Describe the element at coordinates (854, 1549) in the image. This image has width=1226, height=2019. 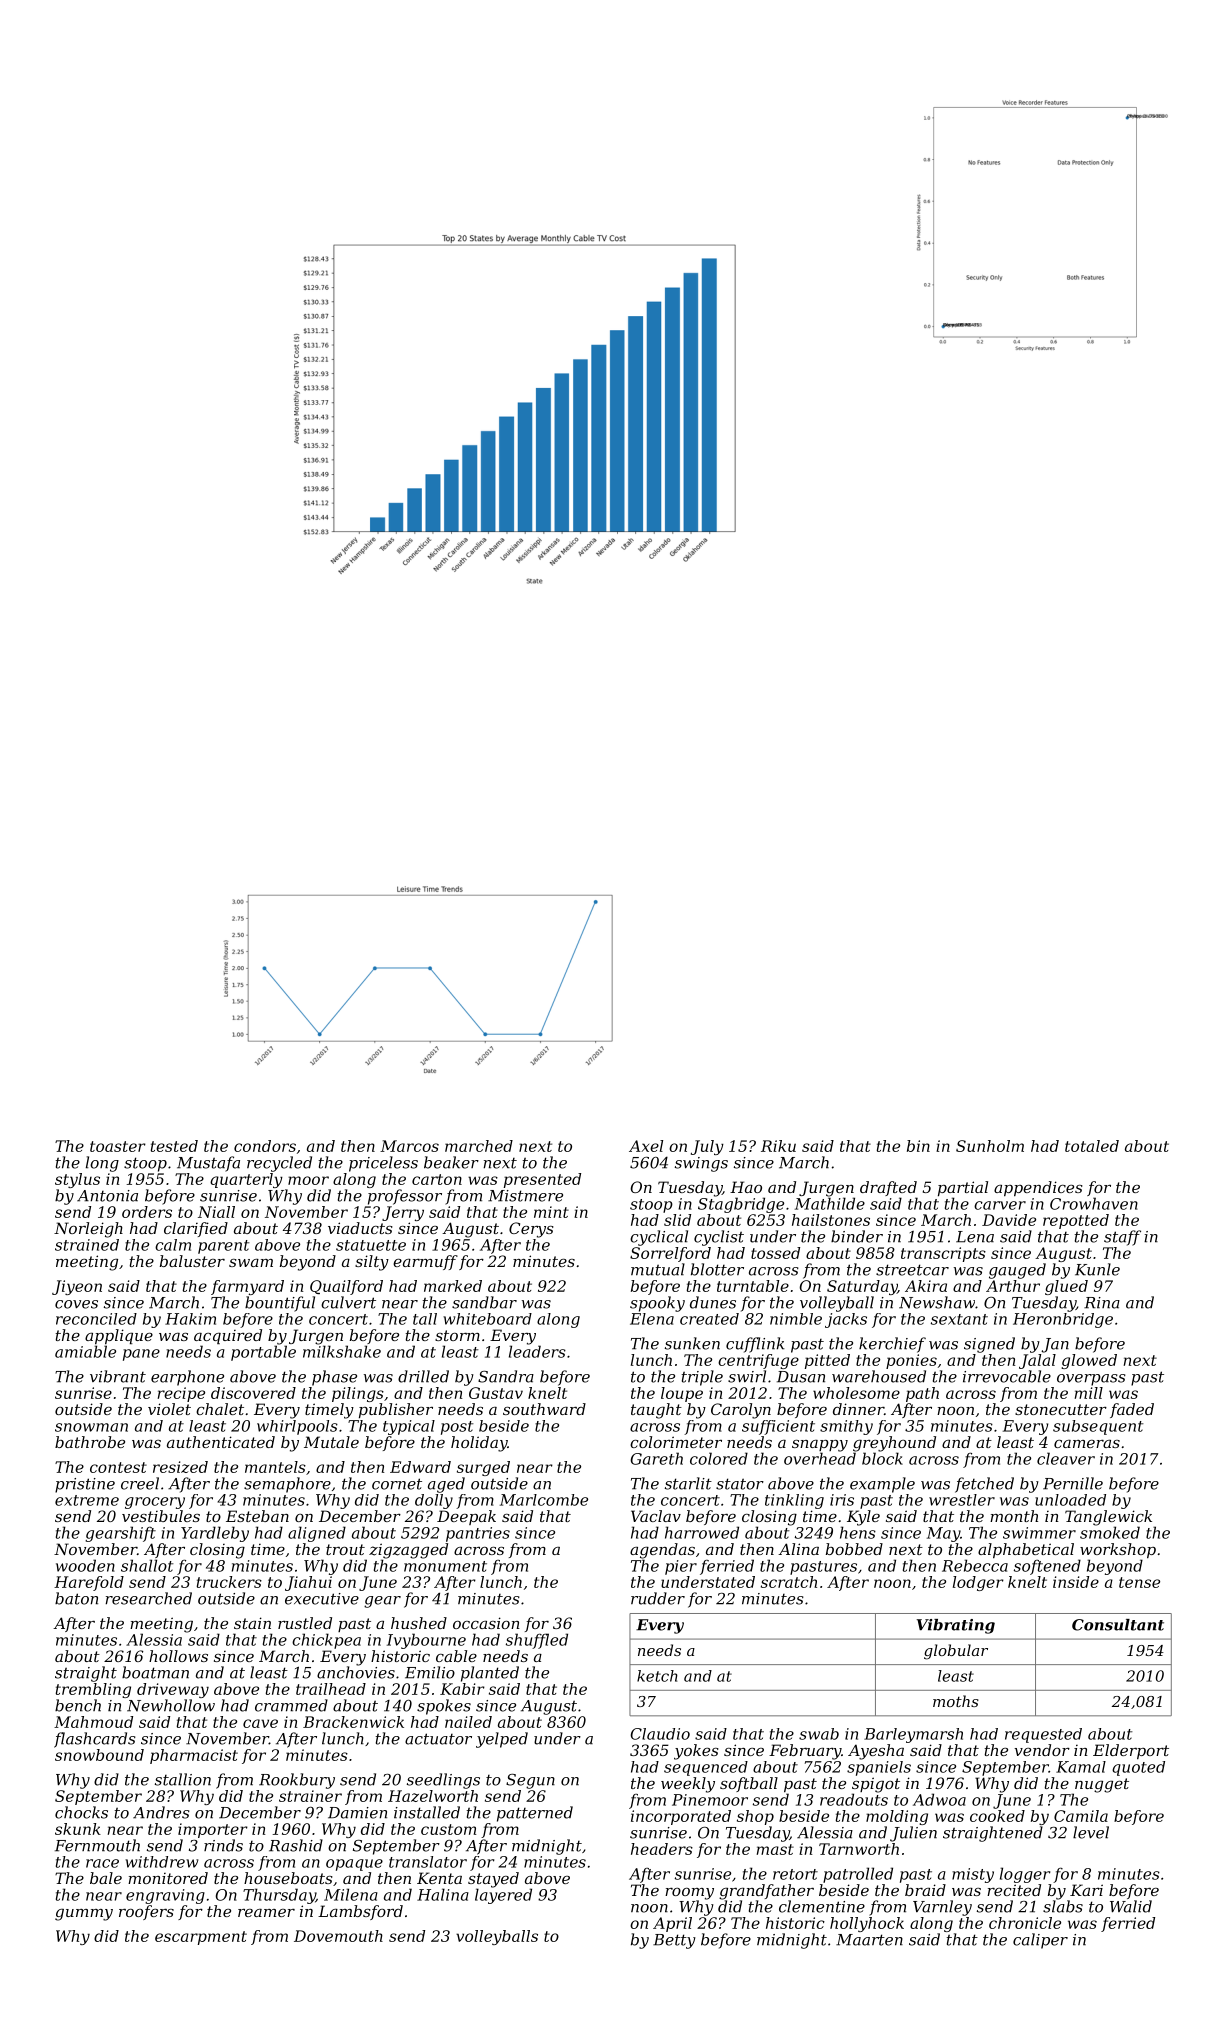
I see `bobbed` at that location.
